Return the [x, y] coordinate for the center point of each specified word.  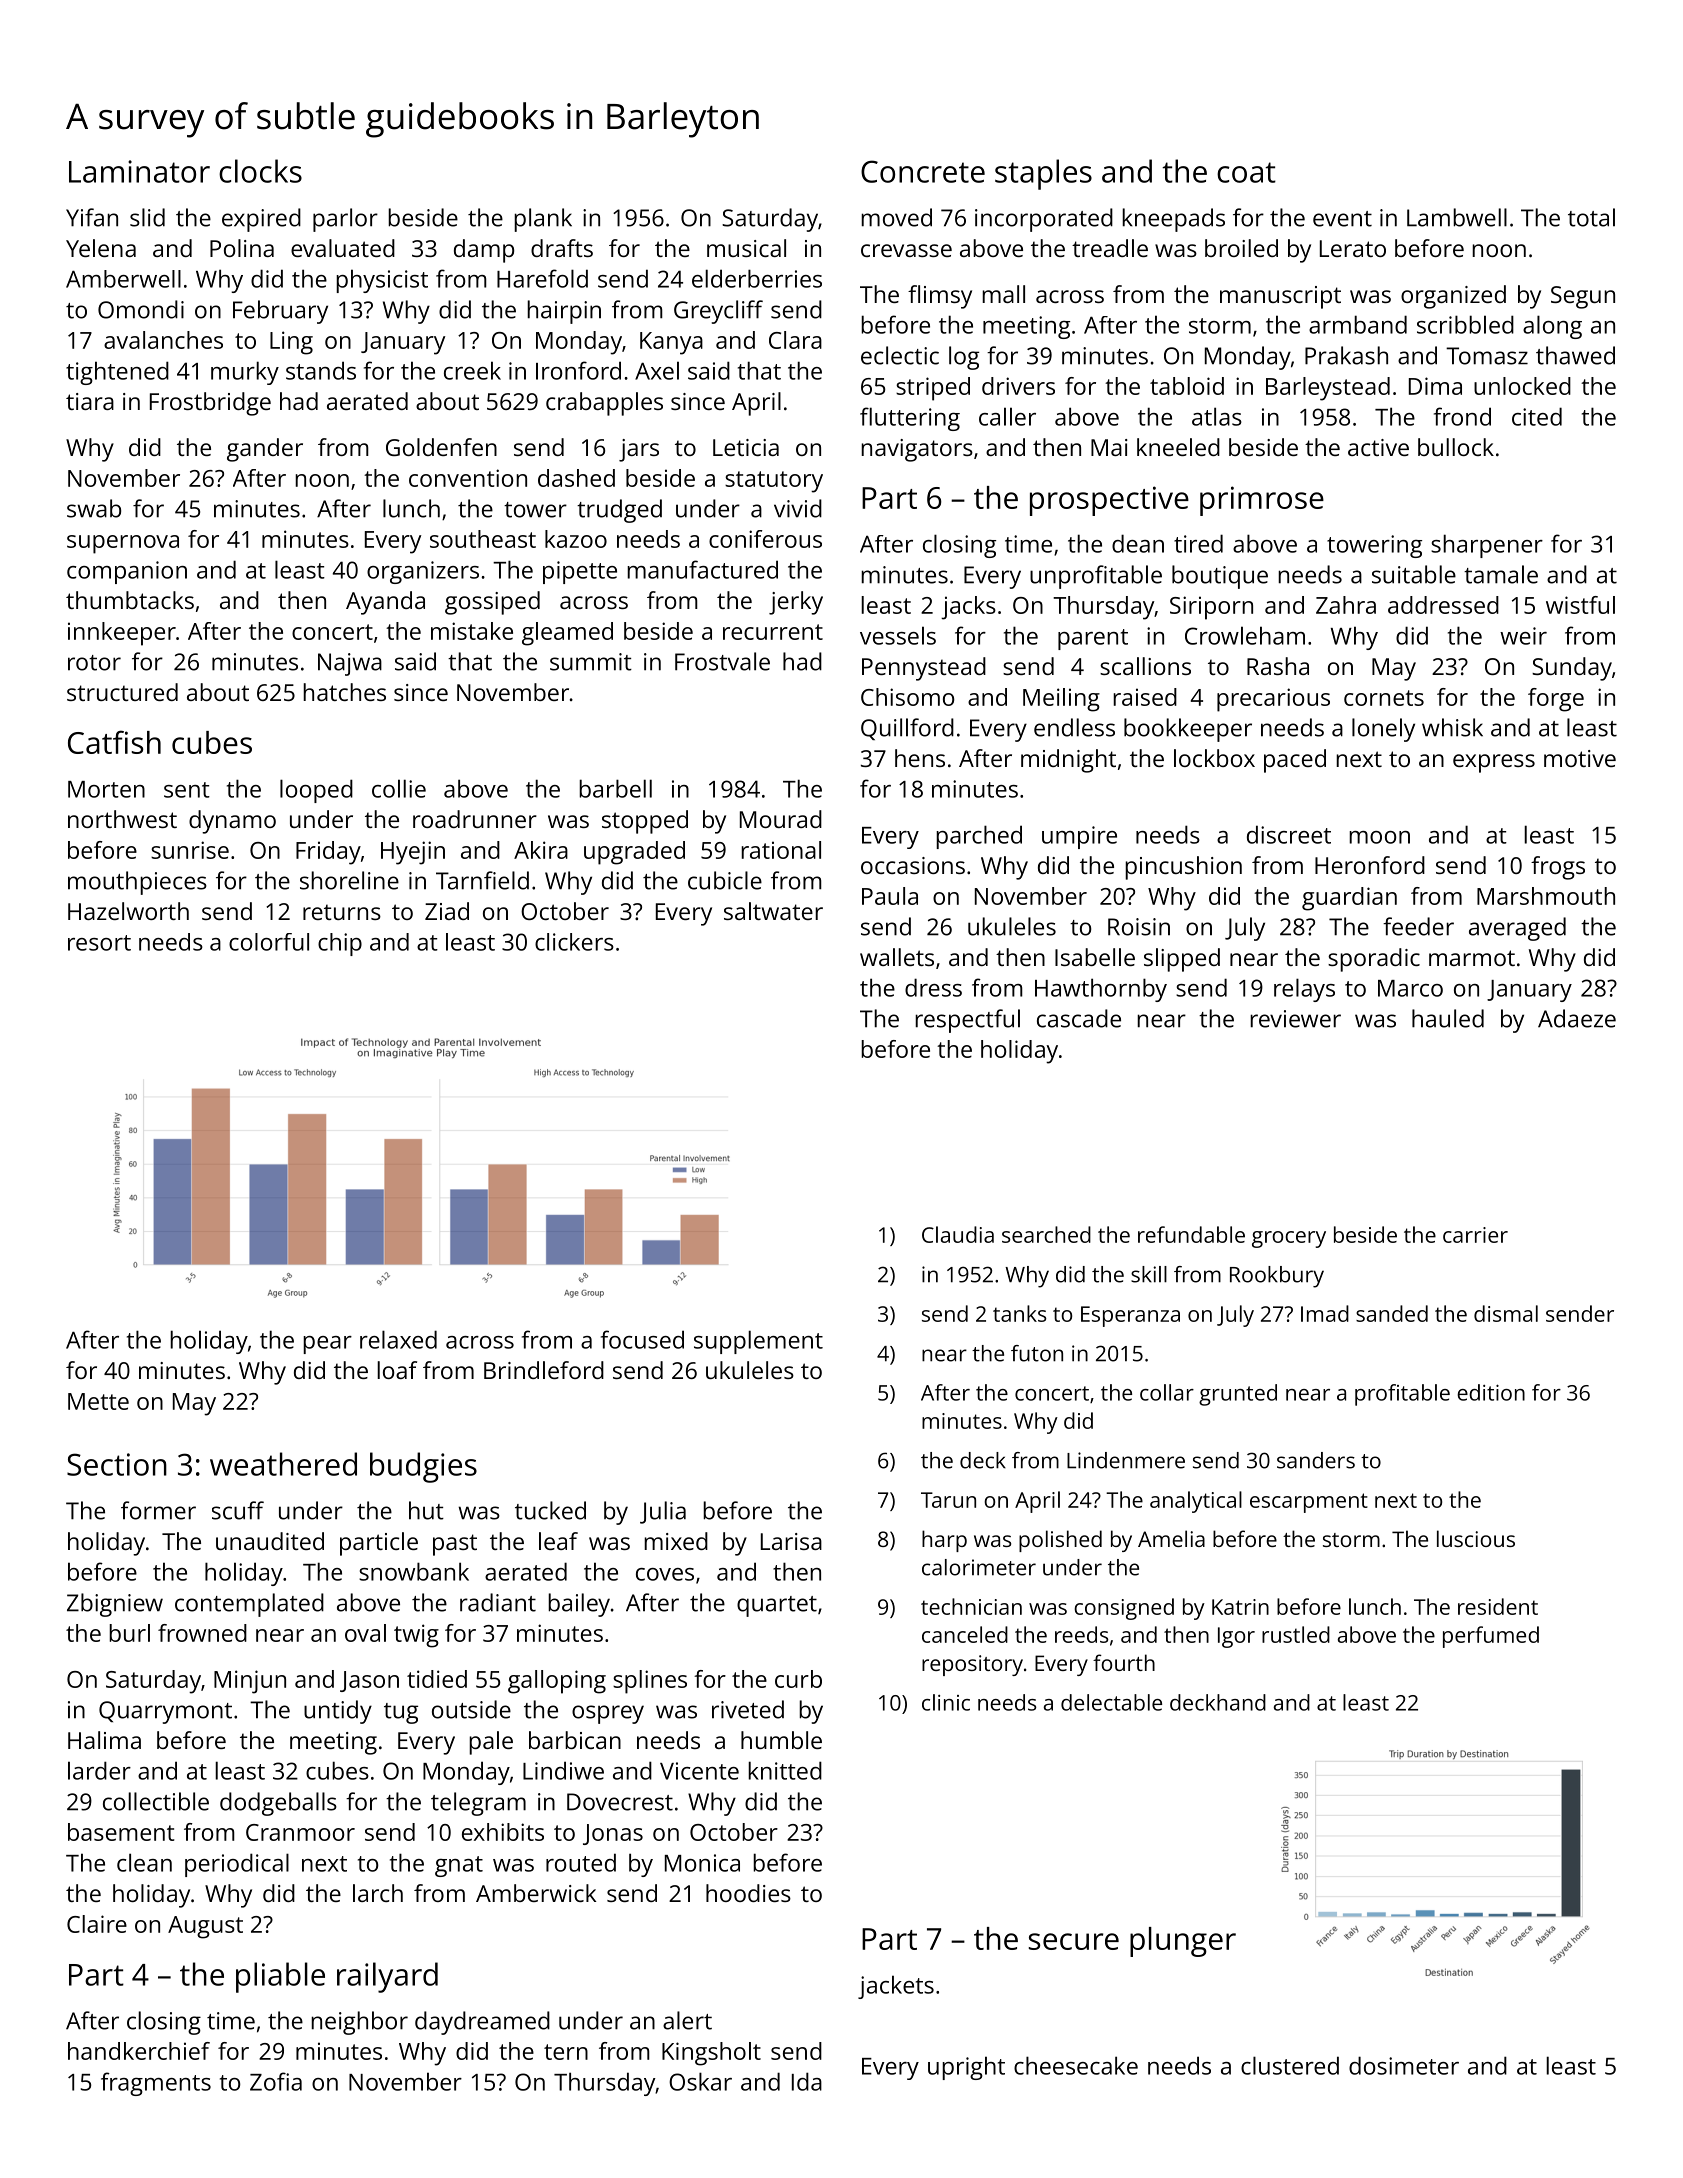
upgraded [634, 853]
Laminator [139, 171]
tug [401, 1713]
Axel [657, 370]
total [1591, 217]
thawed [1575, 355]
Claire [97, 1924]
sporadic [1374, 960]
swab [94, 508]
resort [99, 943]
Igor [1236, 1637]
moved [896, 217]
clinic [946, 1702]
